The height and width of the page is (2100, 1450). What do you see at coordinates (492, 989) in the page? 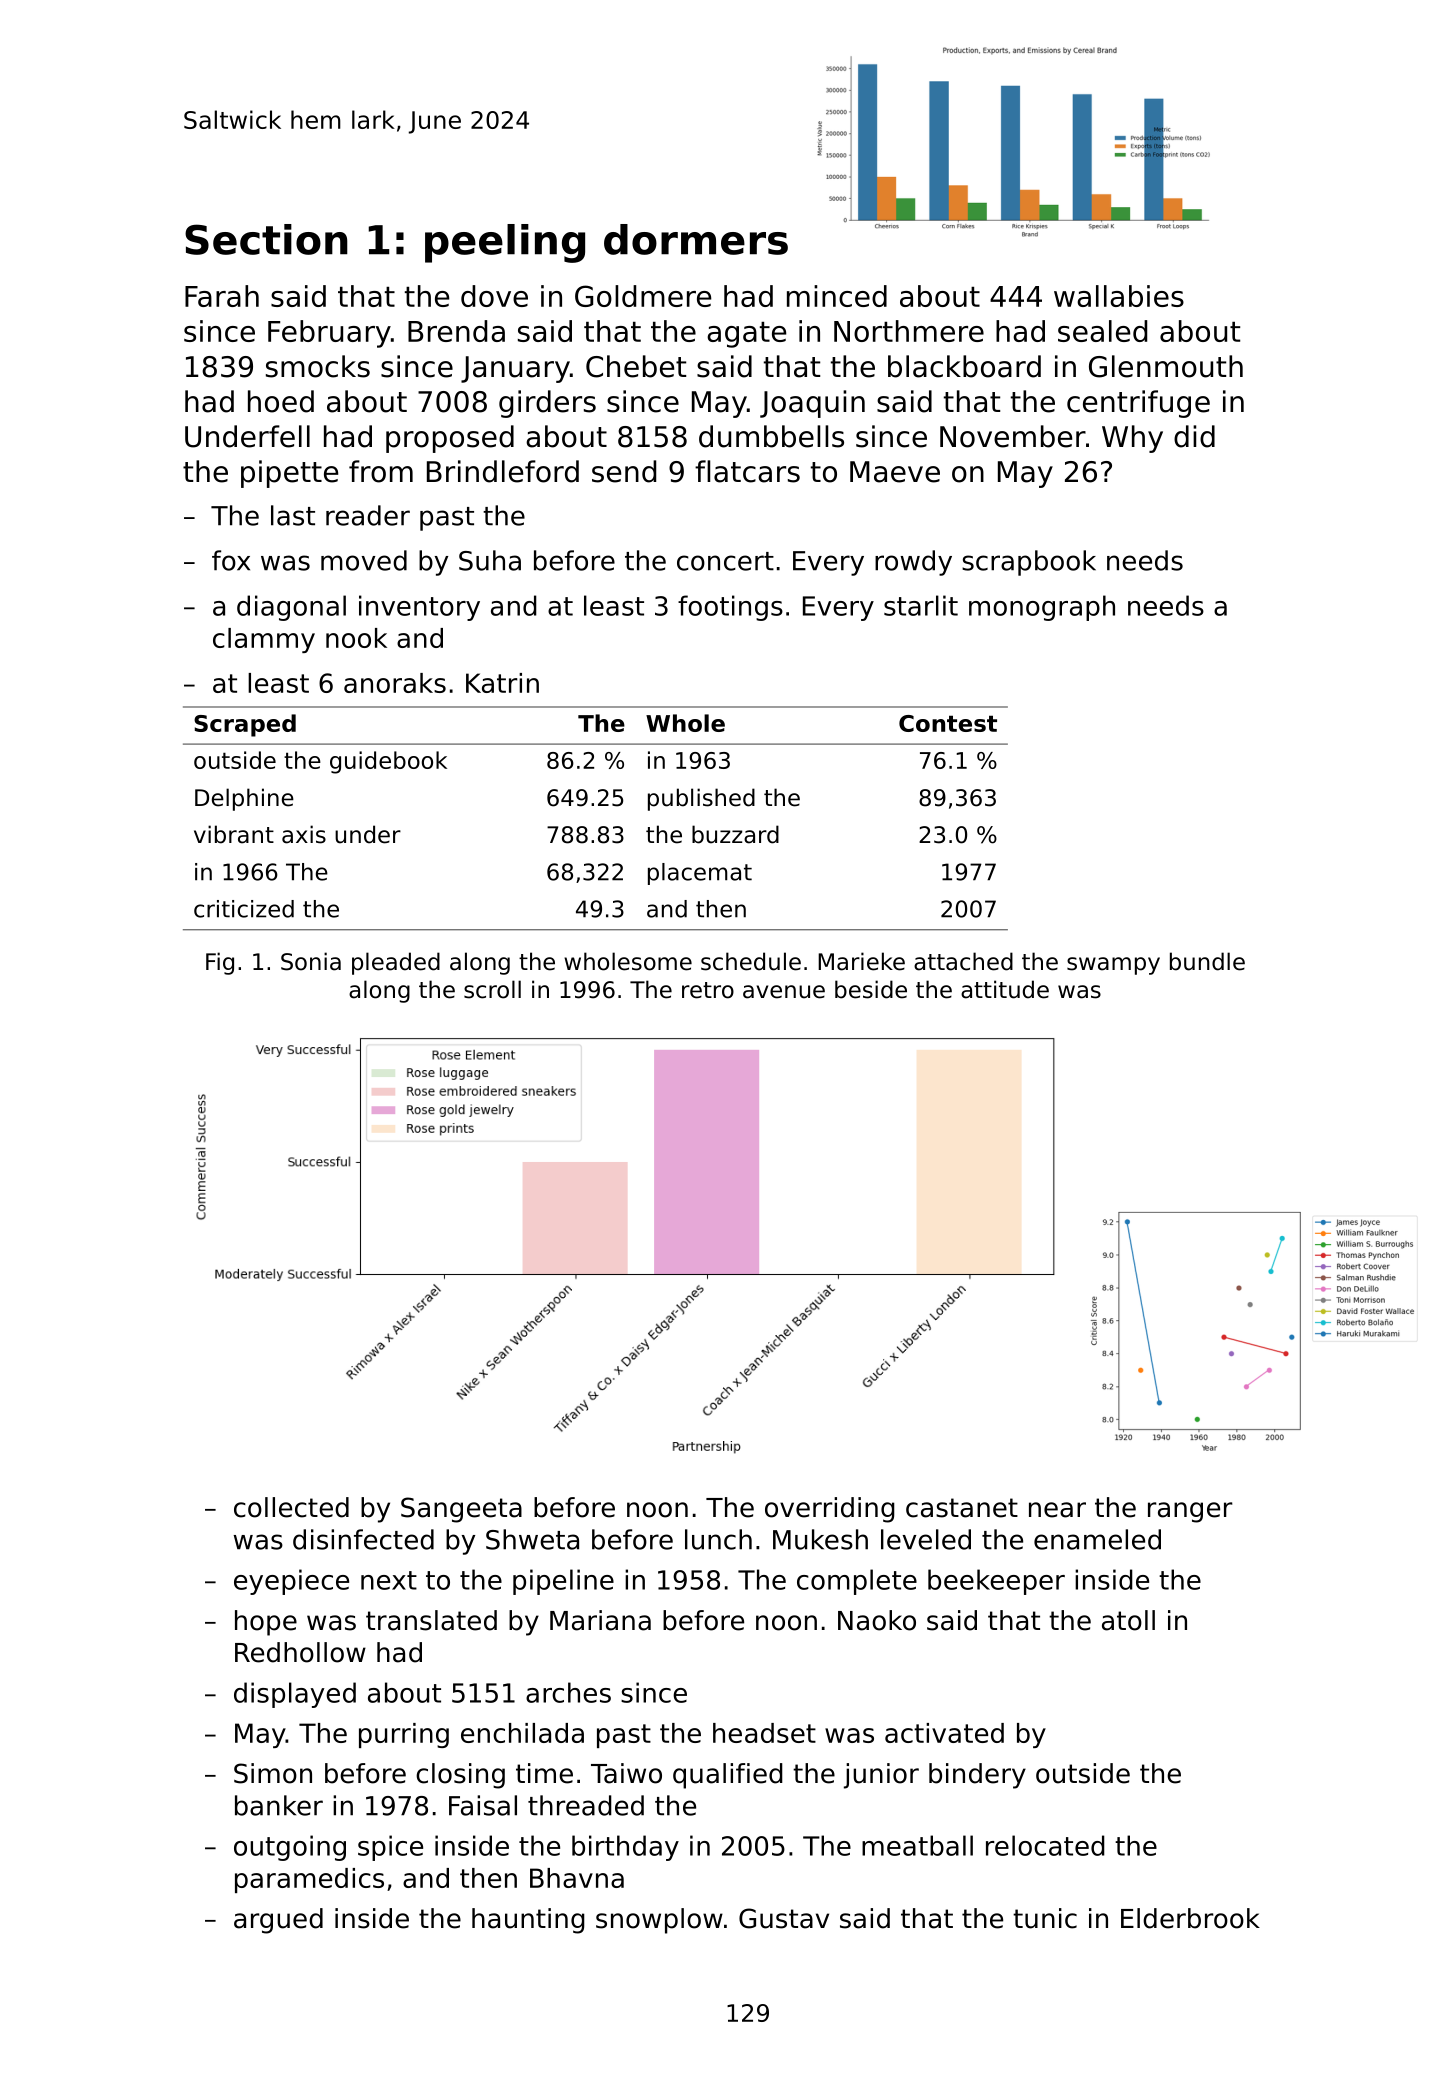
I see `scroll` at bounding box center [492, 989].
